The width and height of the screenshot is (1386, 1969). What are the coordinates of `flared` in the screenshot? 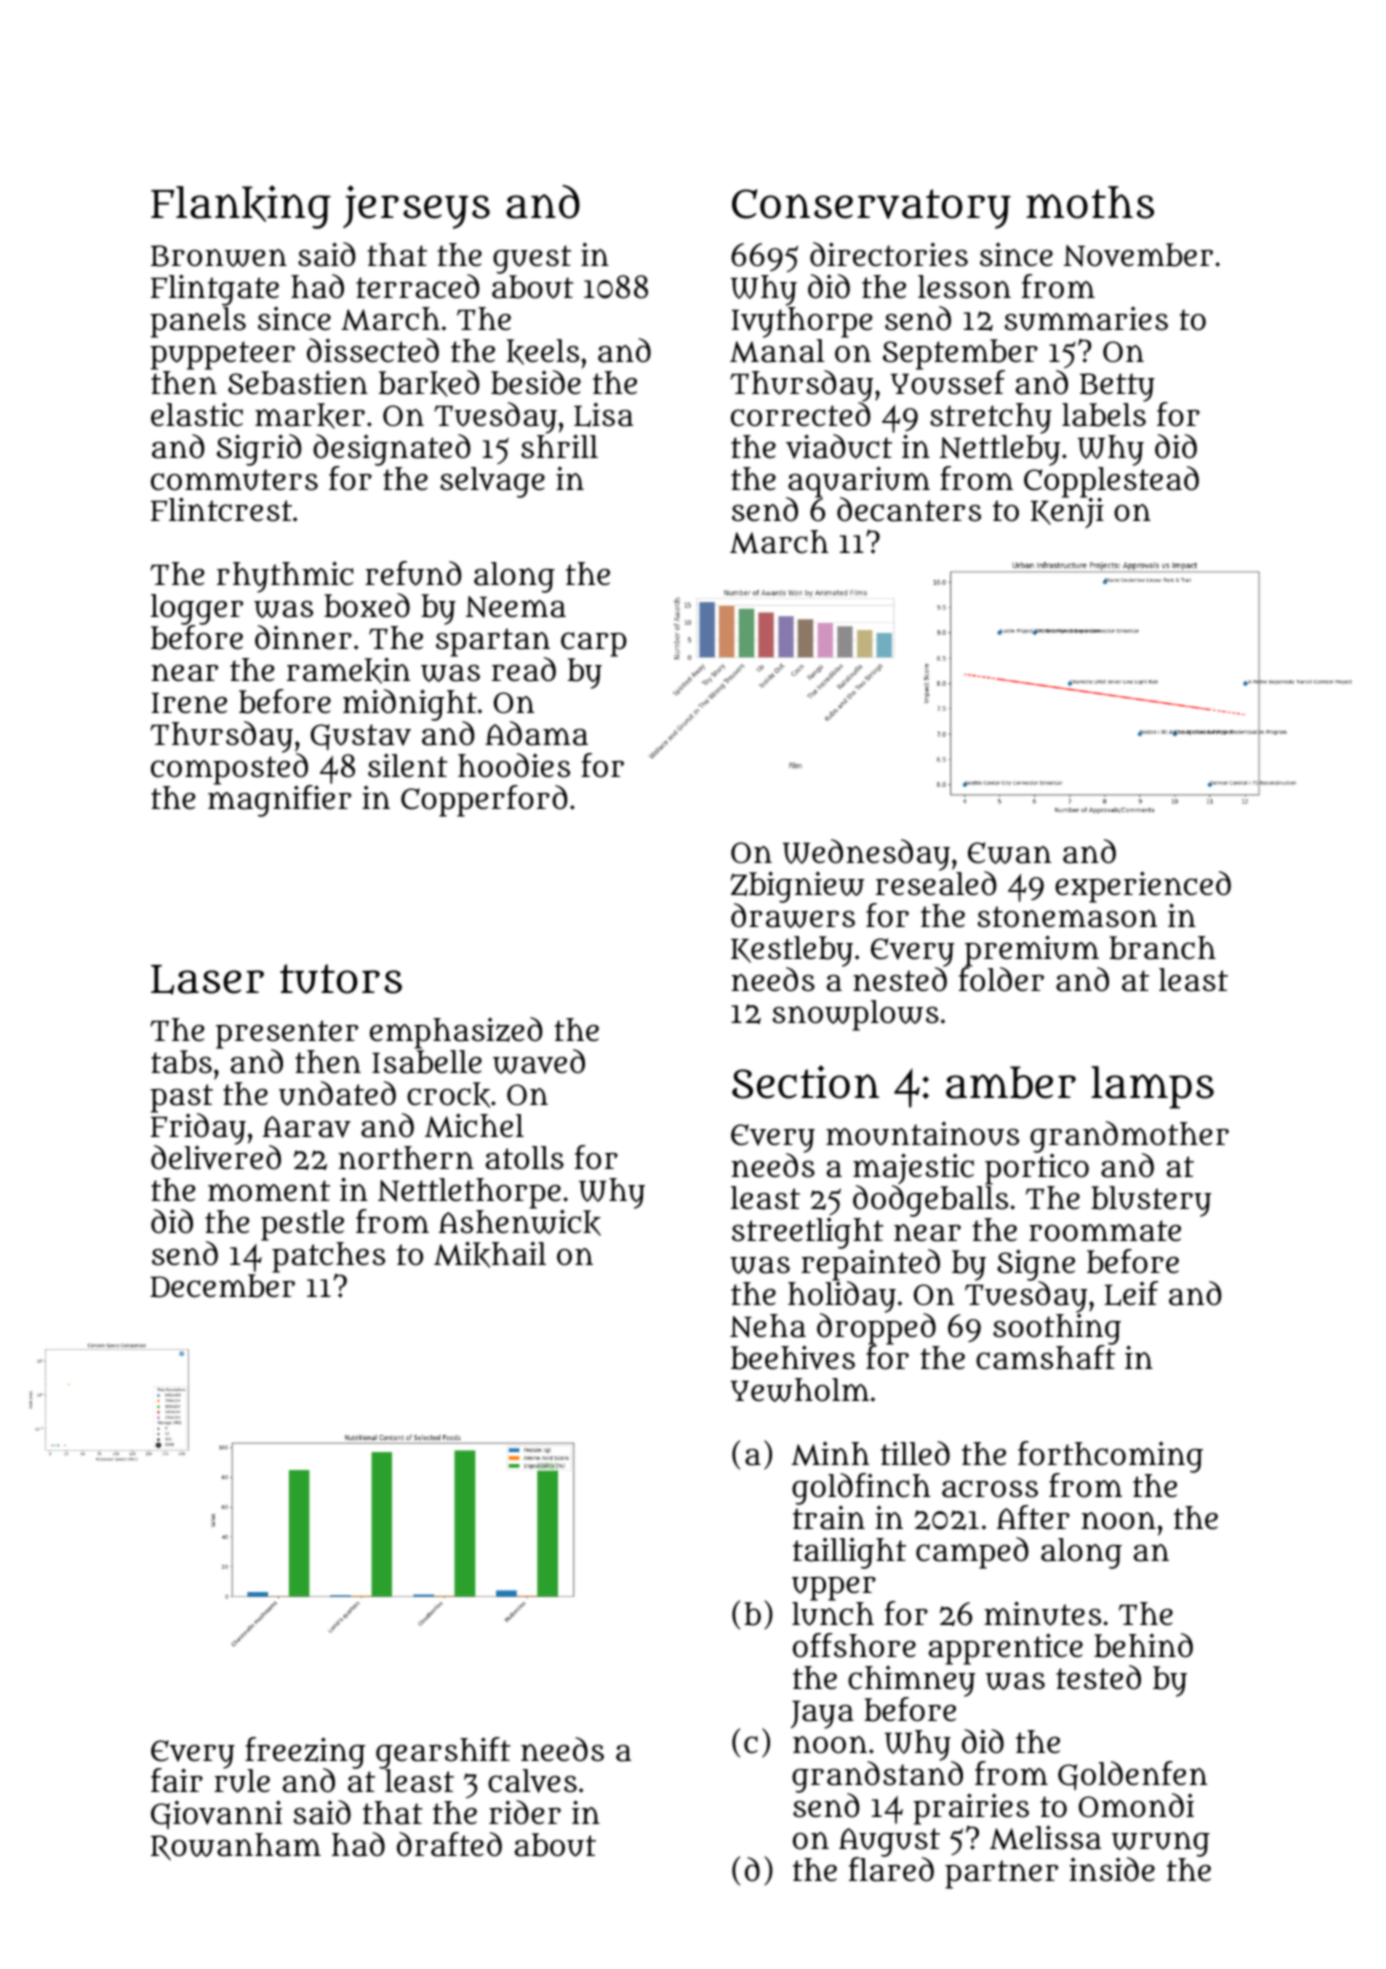 It's located at (891, 1869).
